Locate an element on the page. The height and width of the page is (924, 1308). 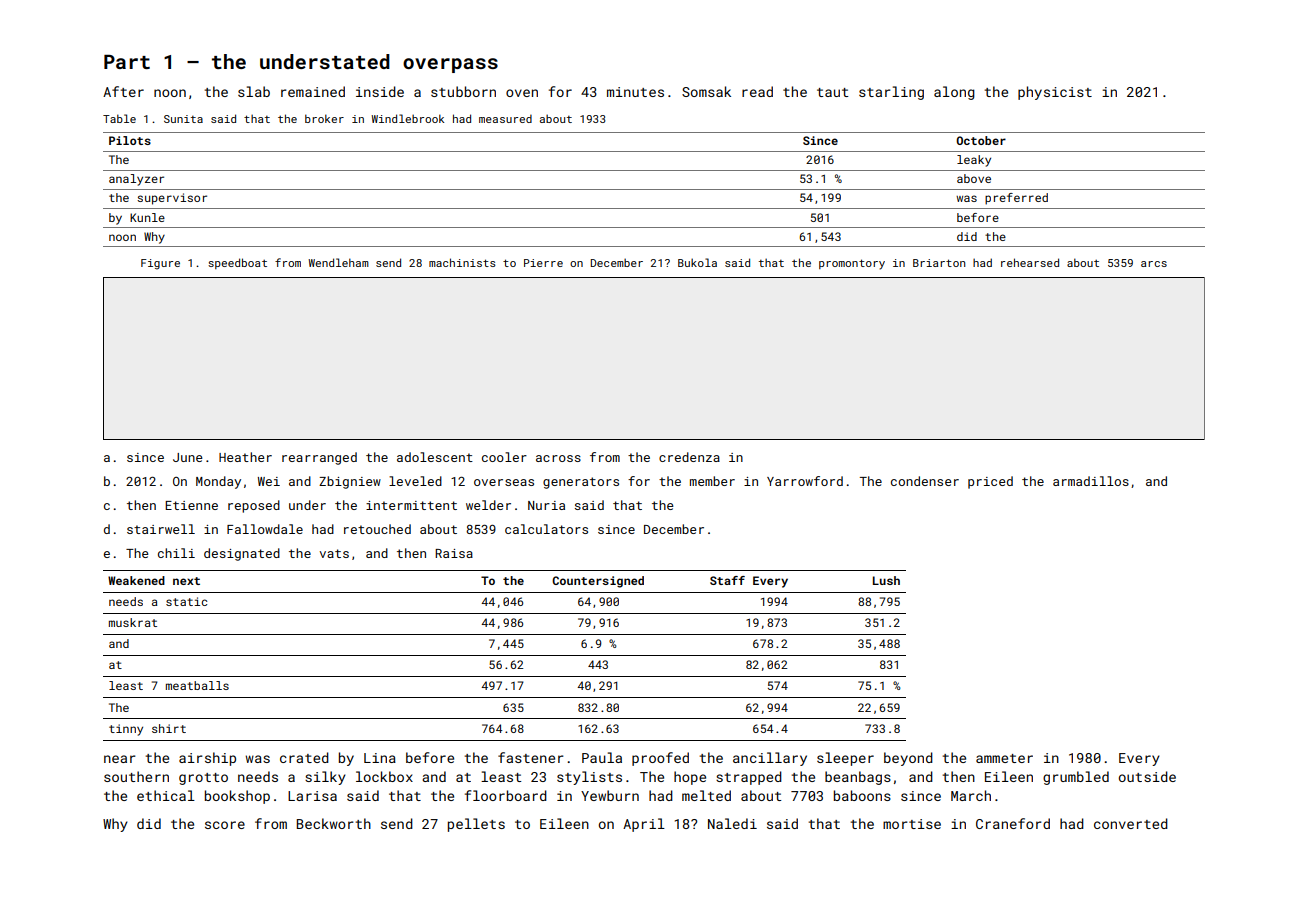
Paula is located at coordinates (602, 757).
